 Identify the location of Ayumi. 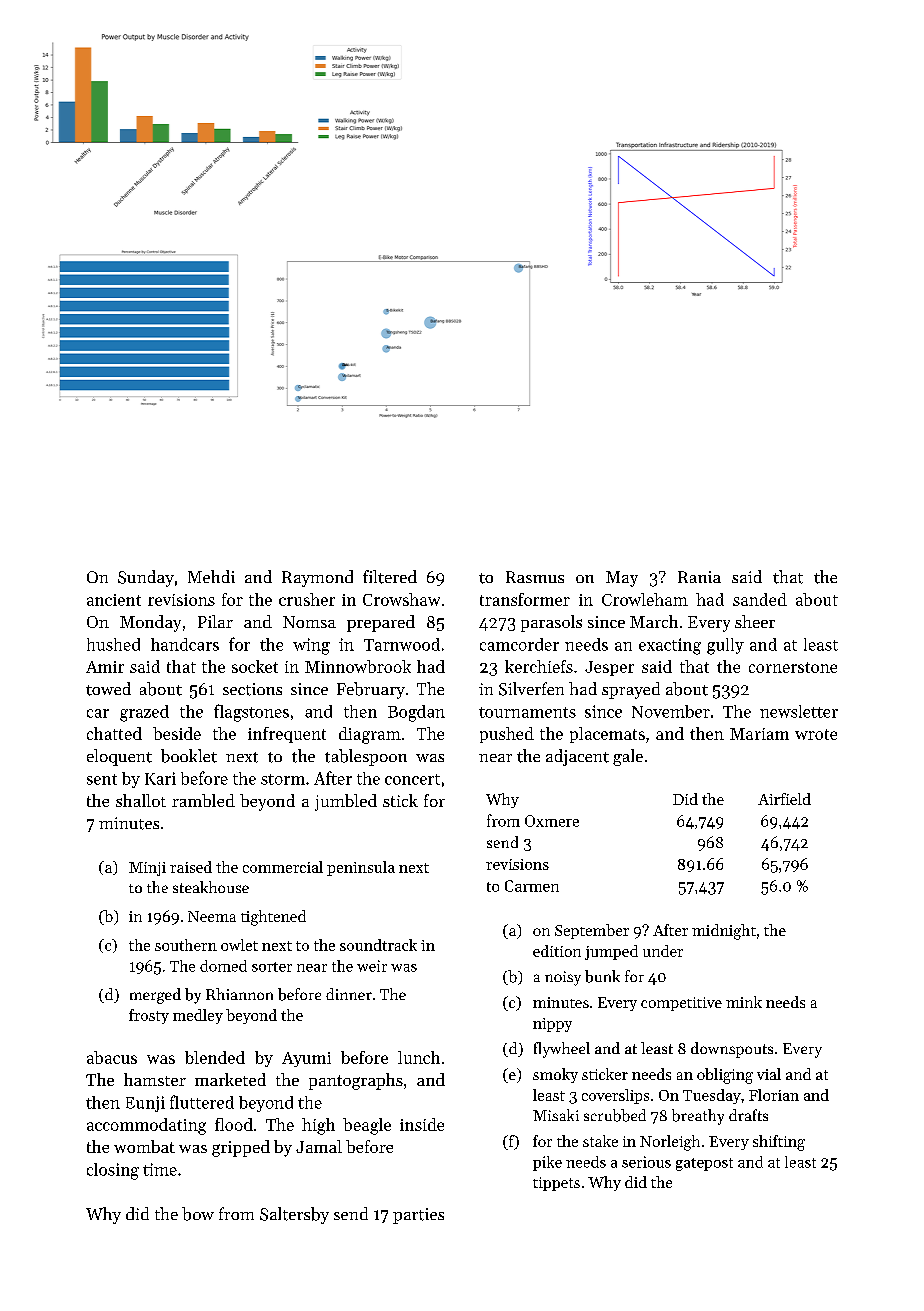
(306, 1059).
